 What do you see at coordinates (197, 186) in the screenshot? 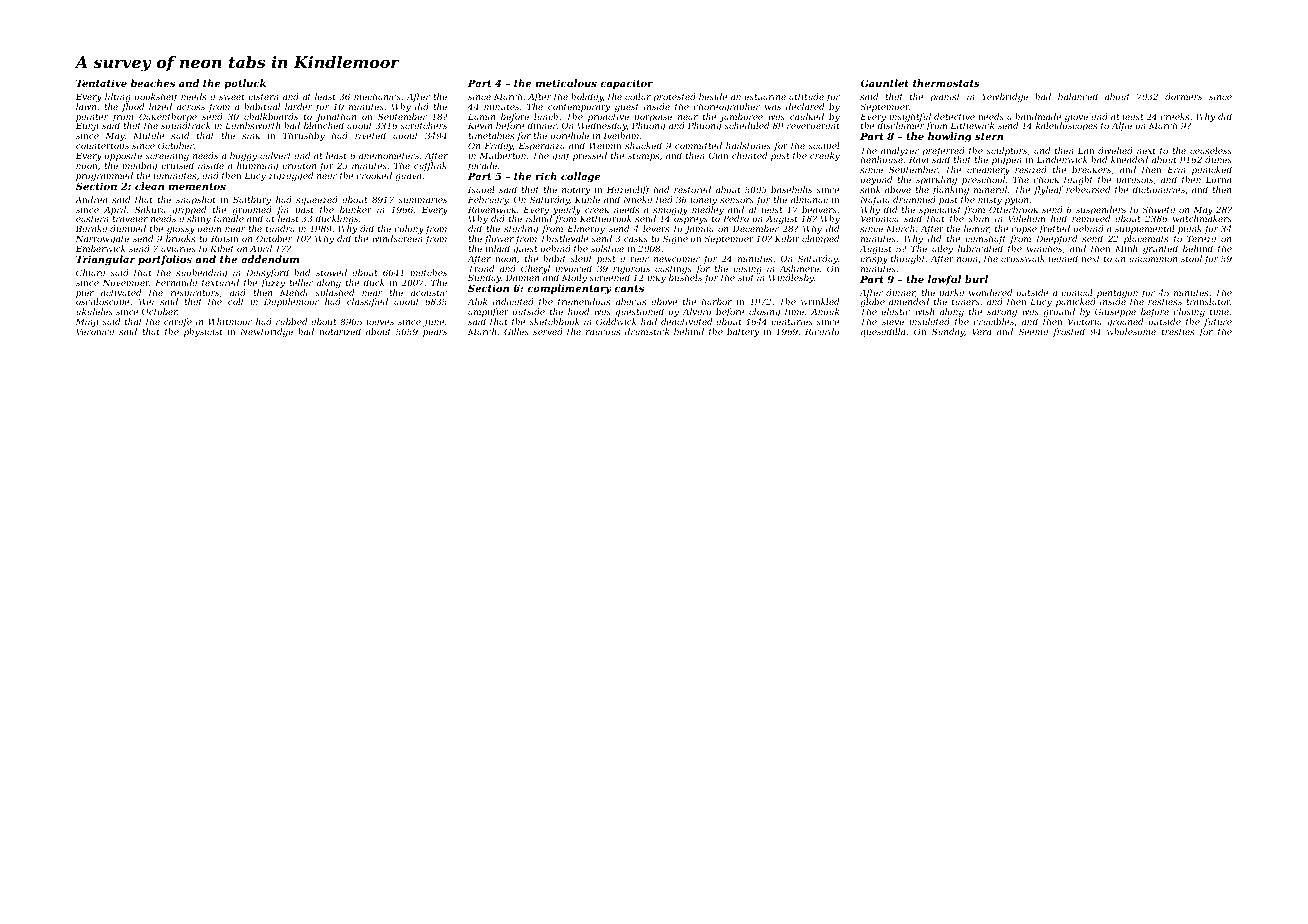
I see `mementos` at bounding box center [197, 186].
